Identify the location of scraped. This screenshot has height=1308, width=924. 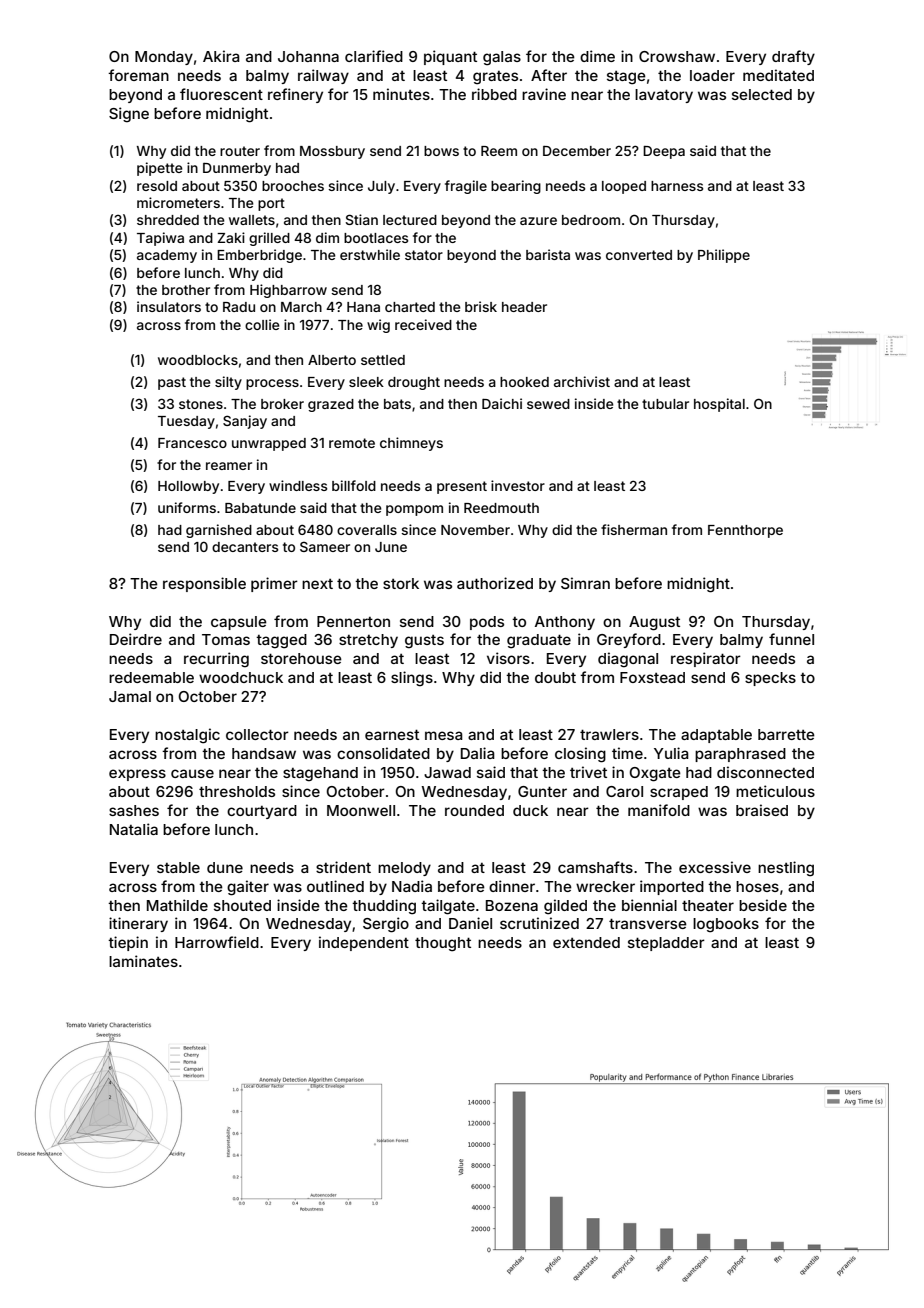
(679, 793).
